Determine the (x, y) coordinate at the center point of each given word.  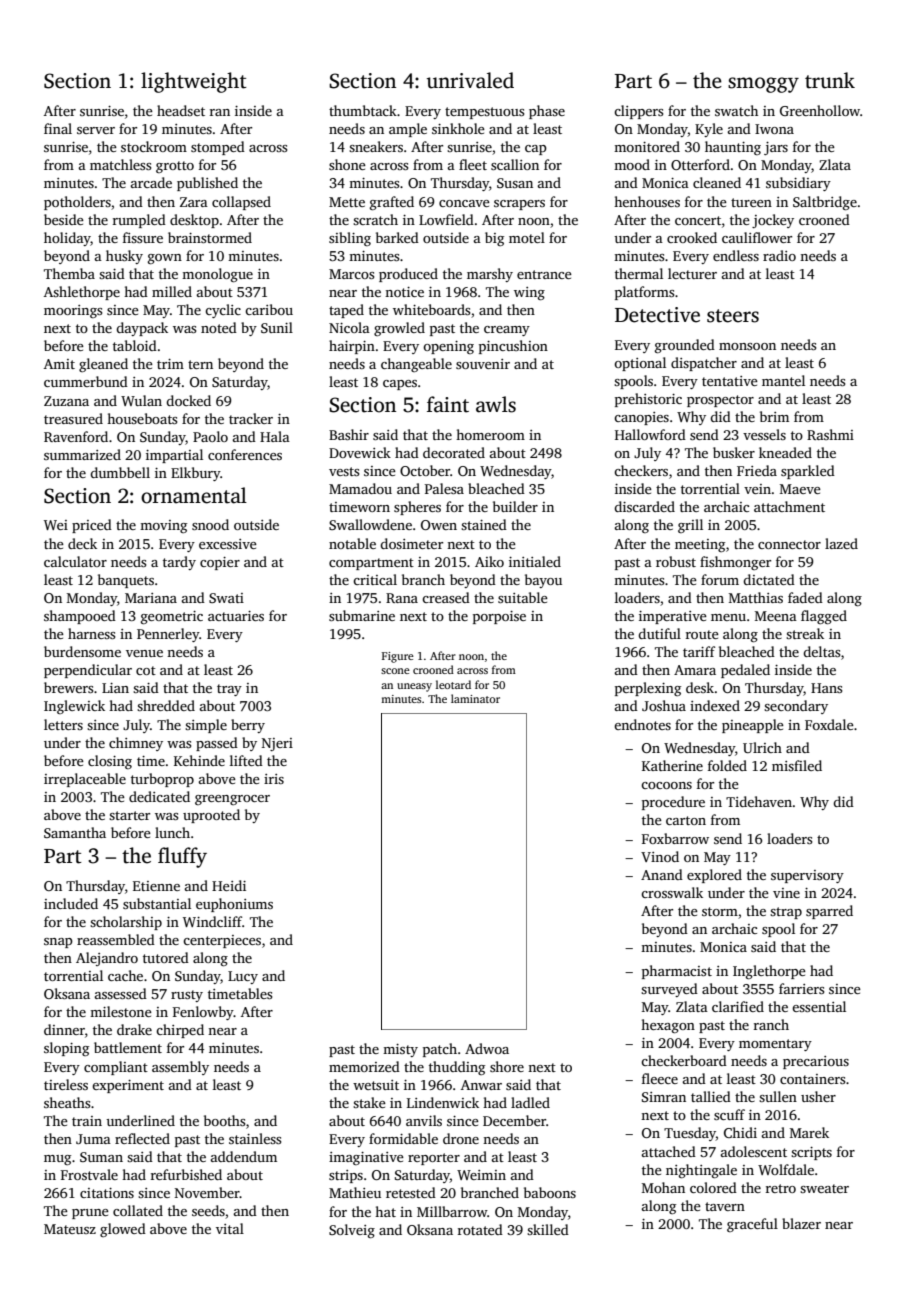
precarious (816, 1062)
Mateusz (70, 1229)
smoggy (763, 85)
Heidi (229, 885)
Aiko (489, 561)
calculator (75, 561)
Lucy (243, 977)
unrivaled (470, 80)
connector (789, 544)
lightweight (194, 82)
